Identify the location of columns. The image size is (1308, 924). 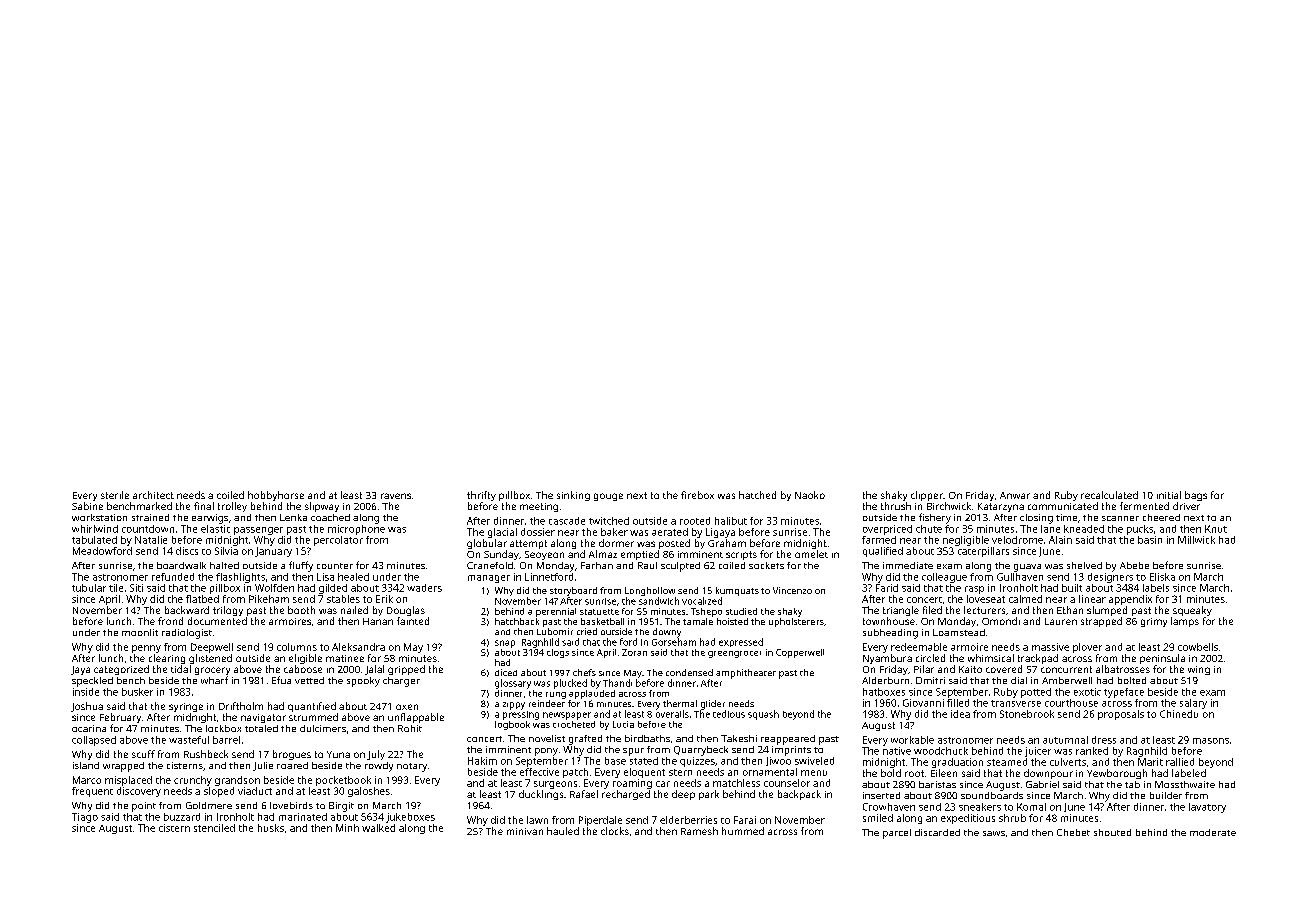
(297, 647).
